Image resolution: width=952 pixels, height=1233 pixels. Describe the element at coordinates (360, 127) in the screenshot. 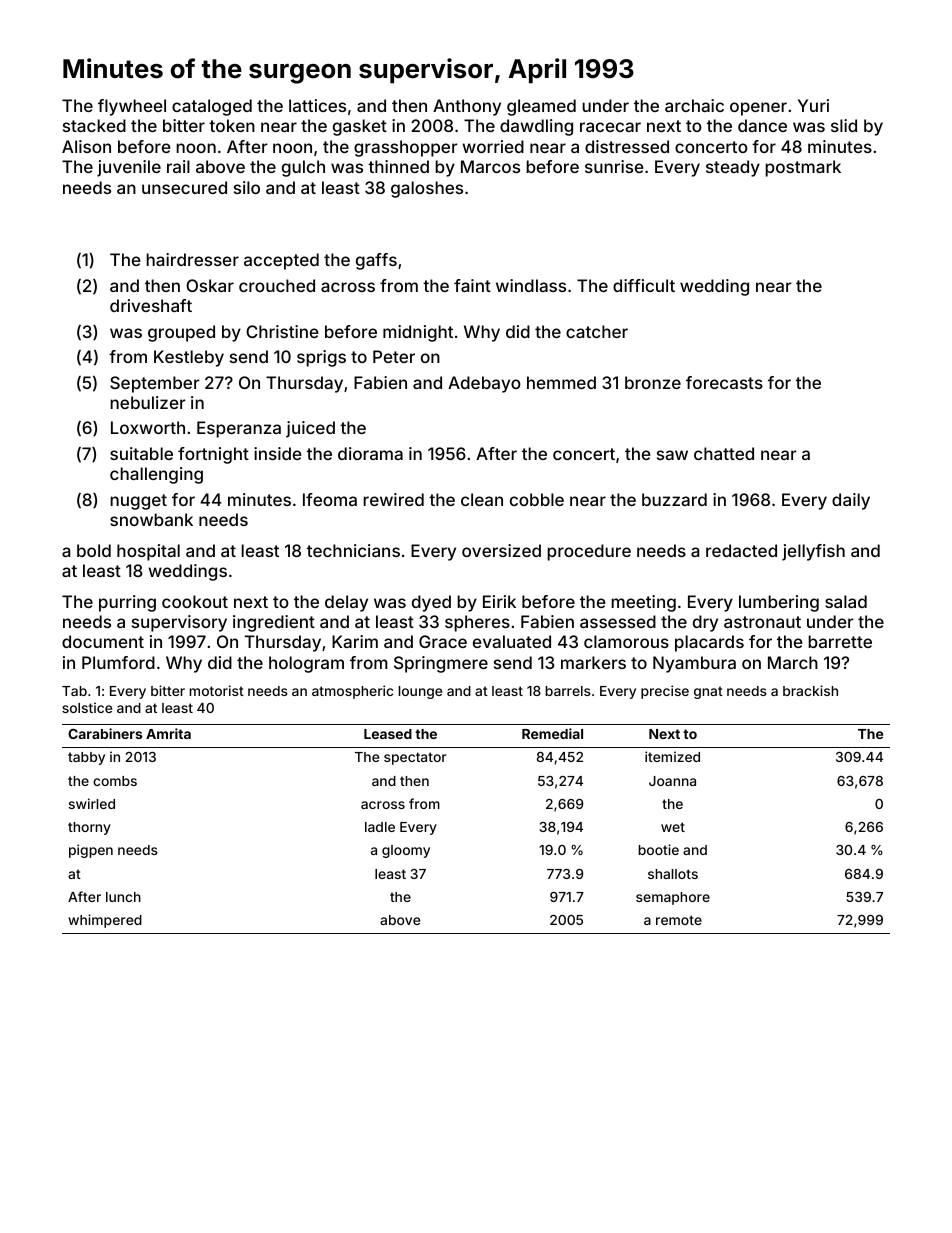

I see `gasket` at that location.
